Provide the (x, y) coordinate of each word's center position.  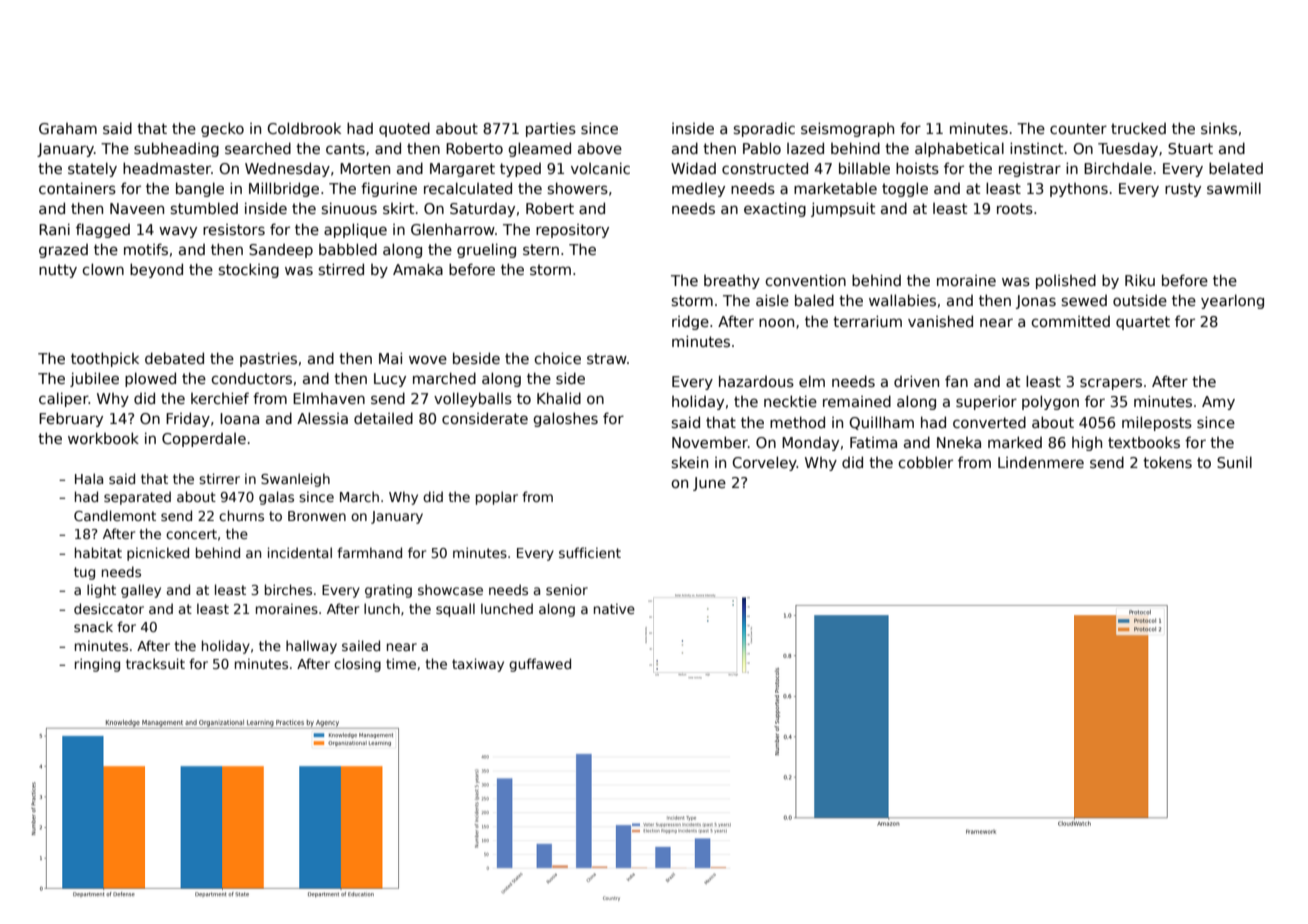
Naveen (137, 208)
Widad (693, 168)
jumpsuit (843, 209)
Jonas (1036, 302)
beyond (156, 270)
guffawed (540, 665)
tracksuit (155, 663)
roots (1015, 208)
